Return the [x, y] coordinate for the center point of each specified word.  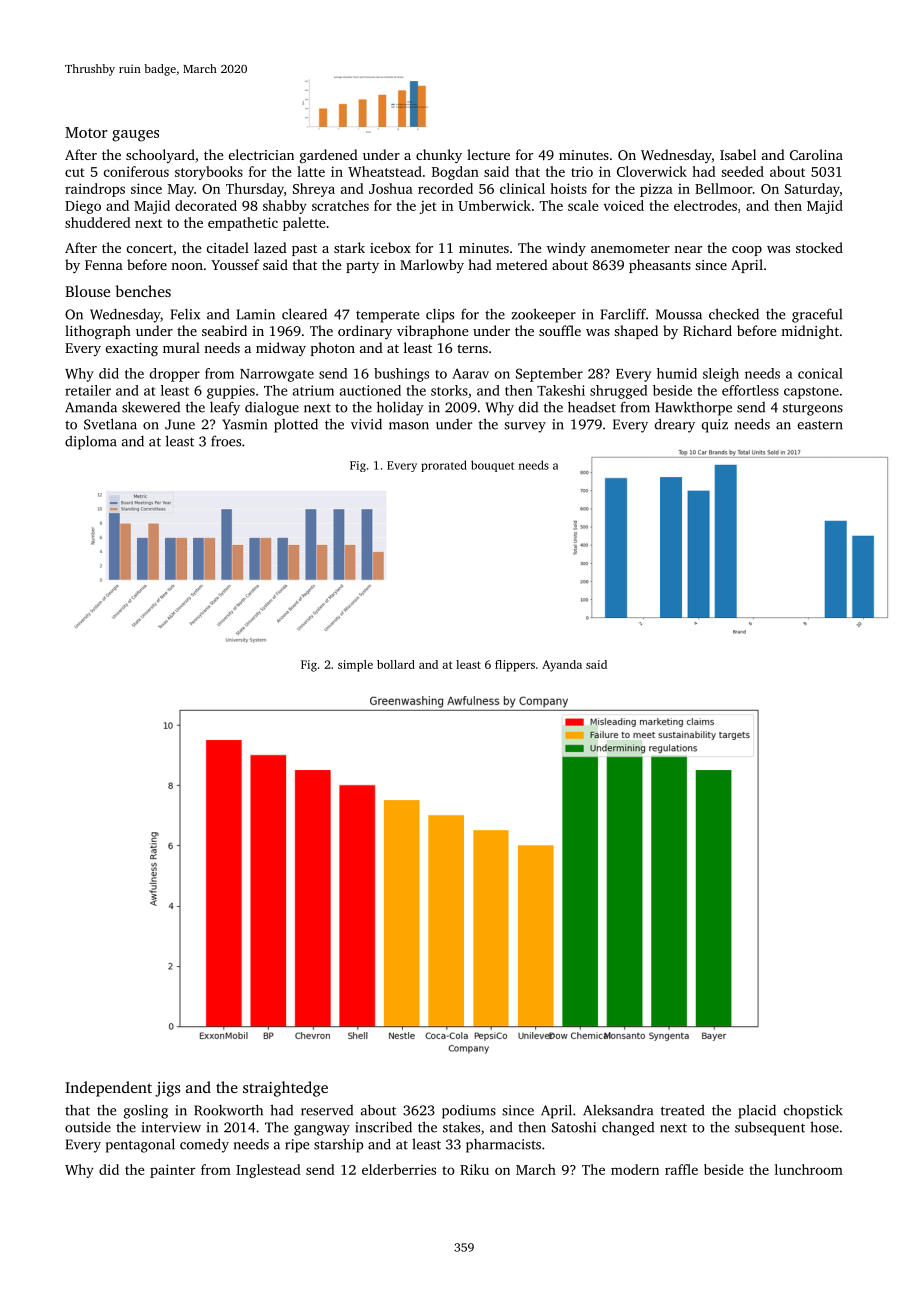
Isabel [738, 154]
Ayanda [562, 666]
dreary [675, 425]
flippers [515, 666]
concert [150, 248]
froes [226, 441]
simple [355, 666]
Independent [108, 1089]
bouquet [492, 466]
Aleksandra [618, 1110]
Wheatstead [385, 171]
